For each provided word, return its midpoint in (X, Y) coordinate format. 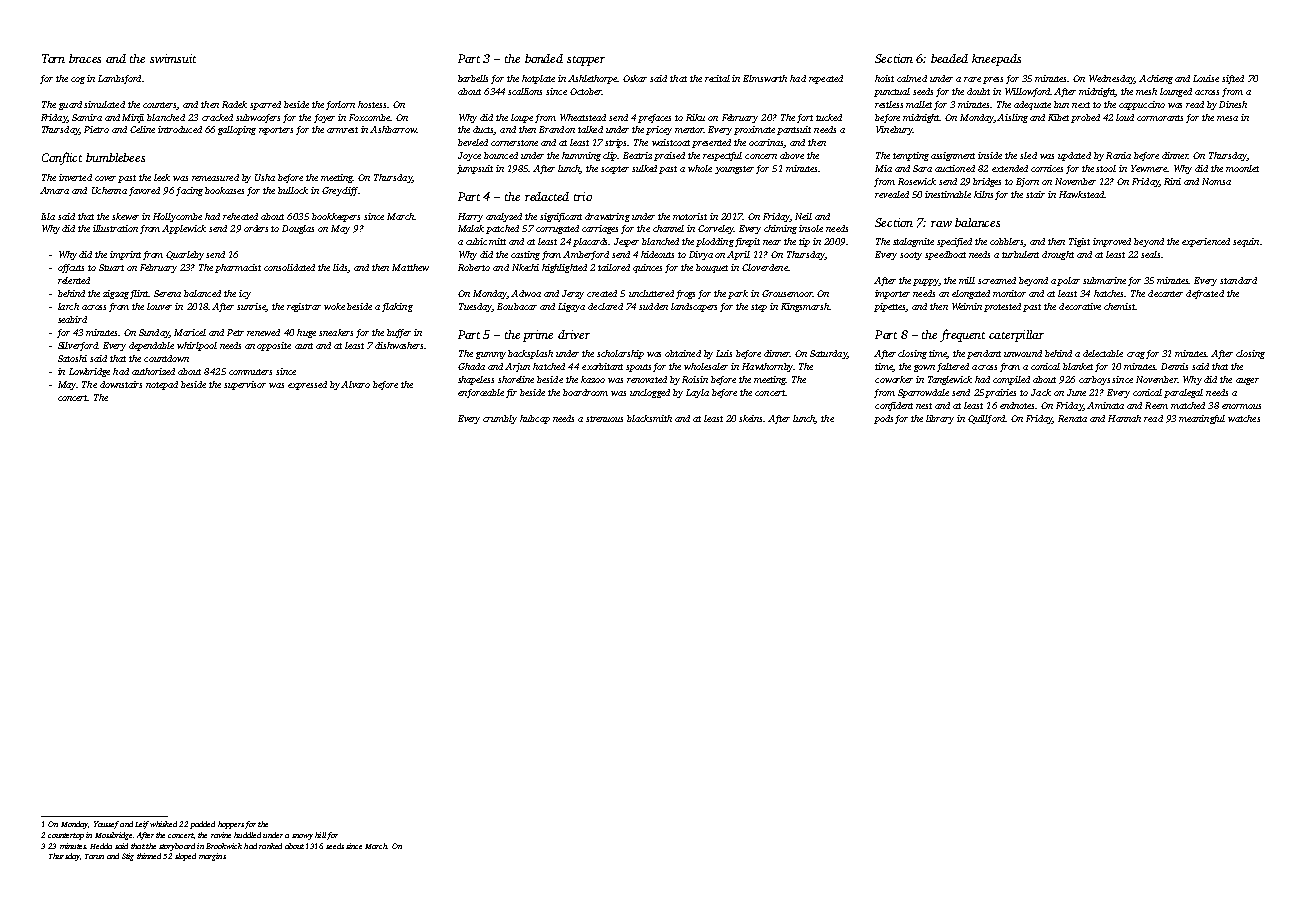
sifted (1233, 79)
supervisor (245, 385)
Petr (235, 332)
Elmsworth (765, 78)
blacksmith (649, 418)
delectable (1103, 353)
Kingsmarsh (805, 307)
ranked (270, 846)
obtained (683, 353)
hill (320, 835)
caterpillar (1016, 336)
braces (85, 58)
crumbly (500, 419)
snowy (302, 837)
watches (1244, 418)
